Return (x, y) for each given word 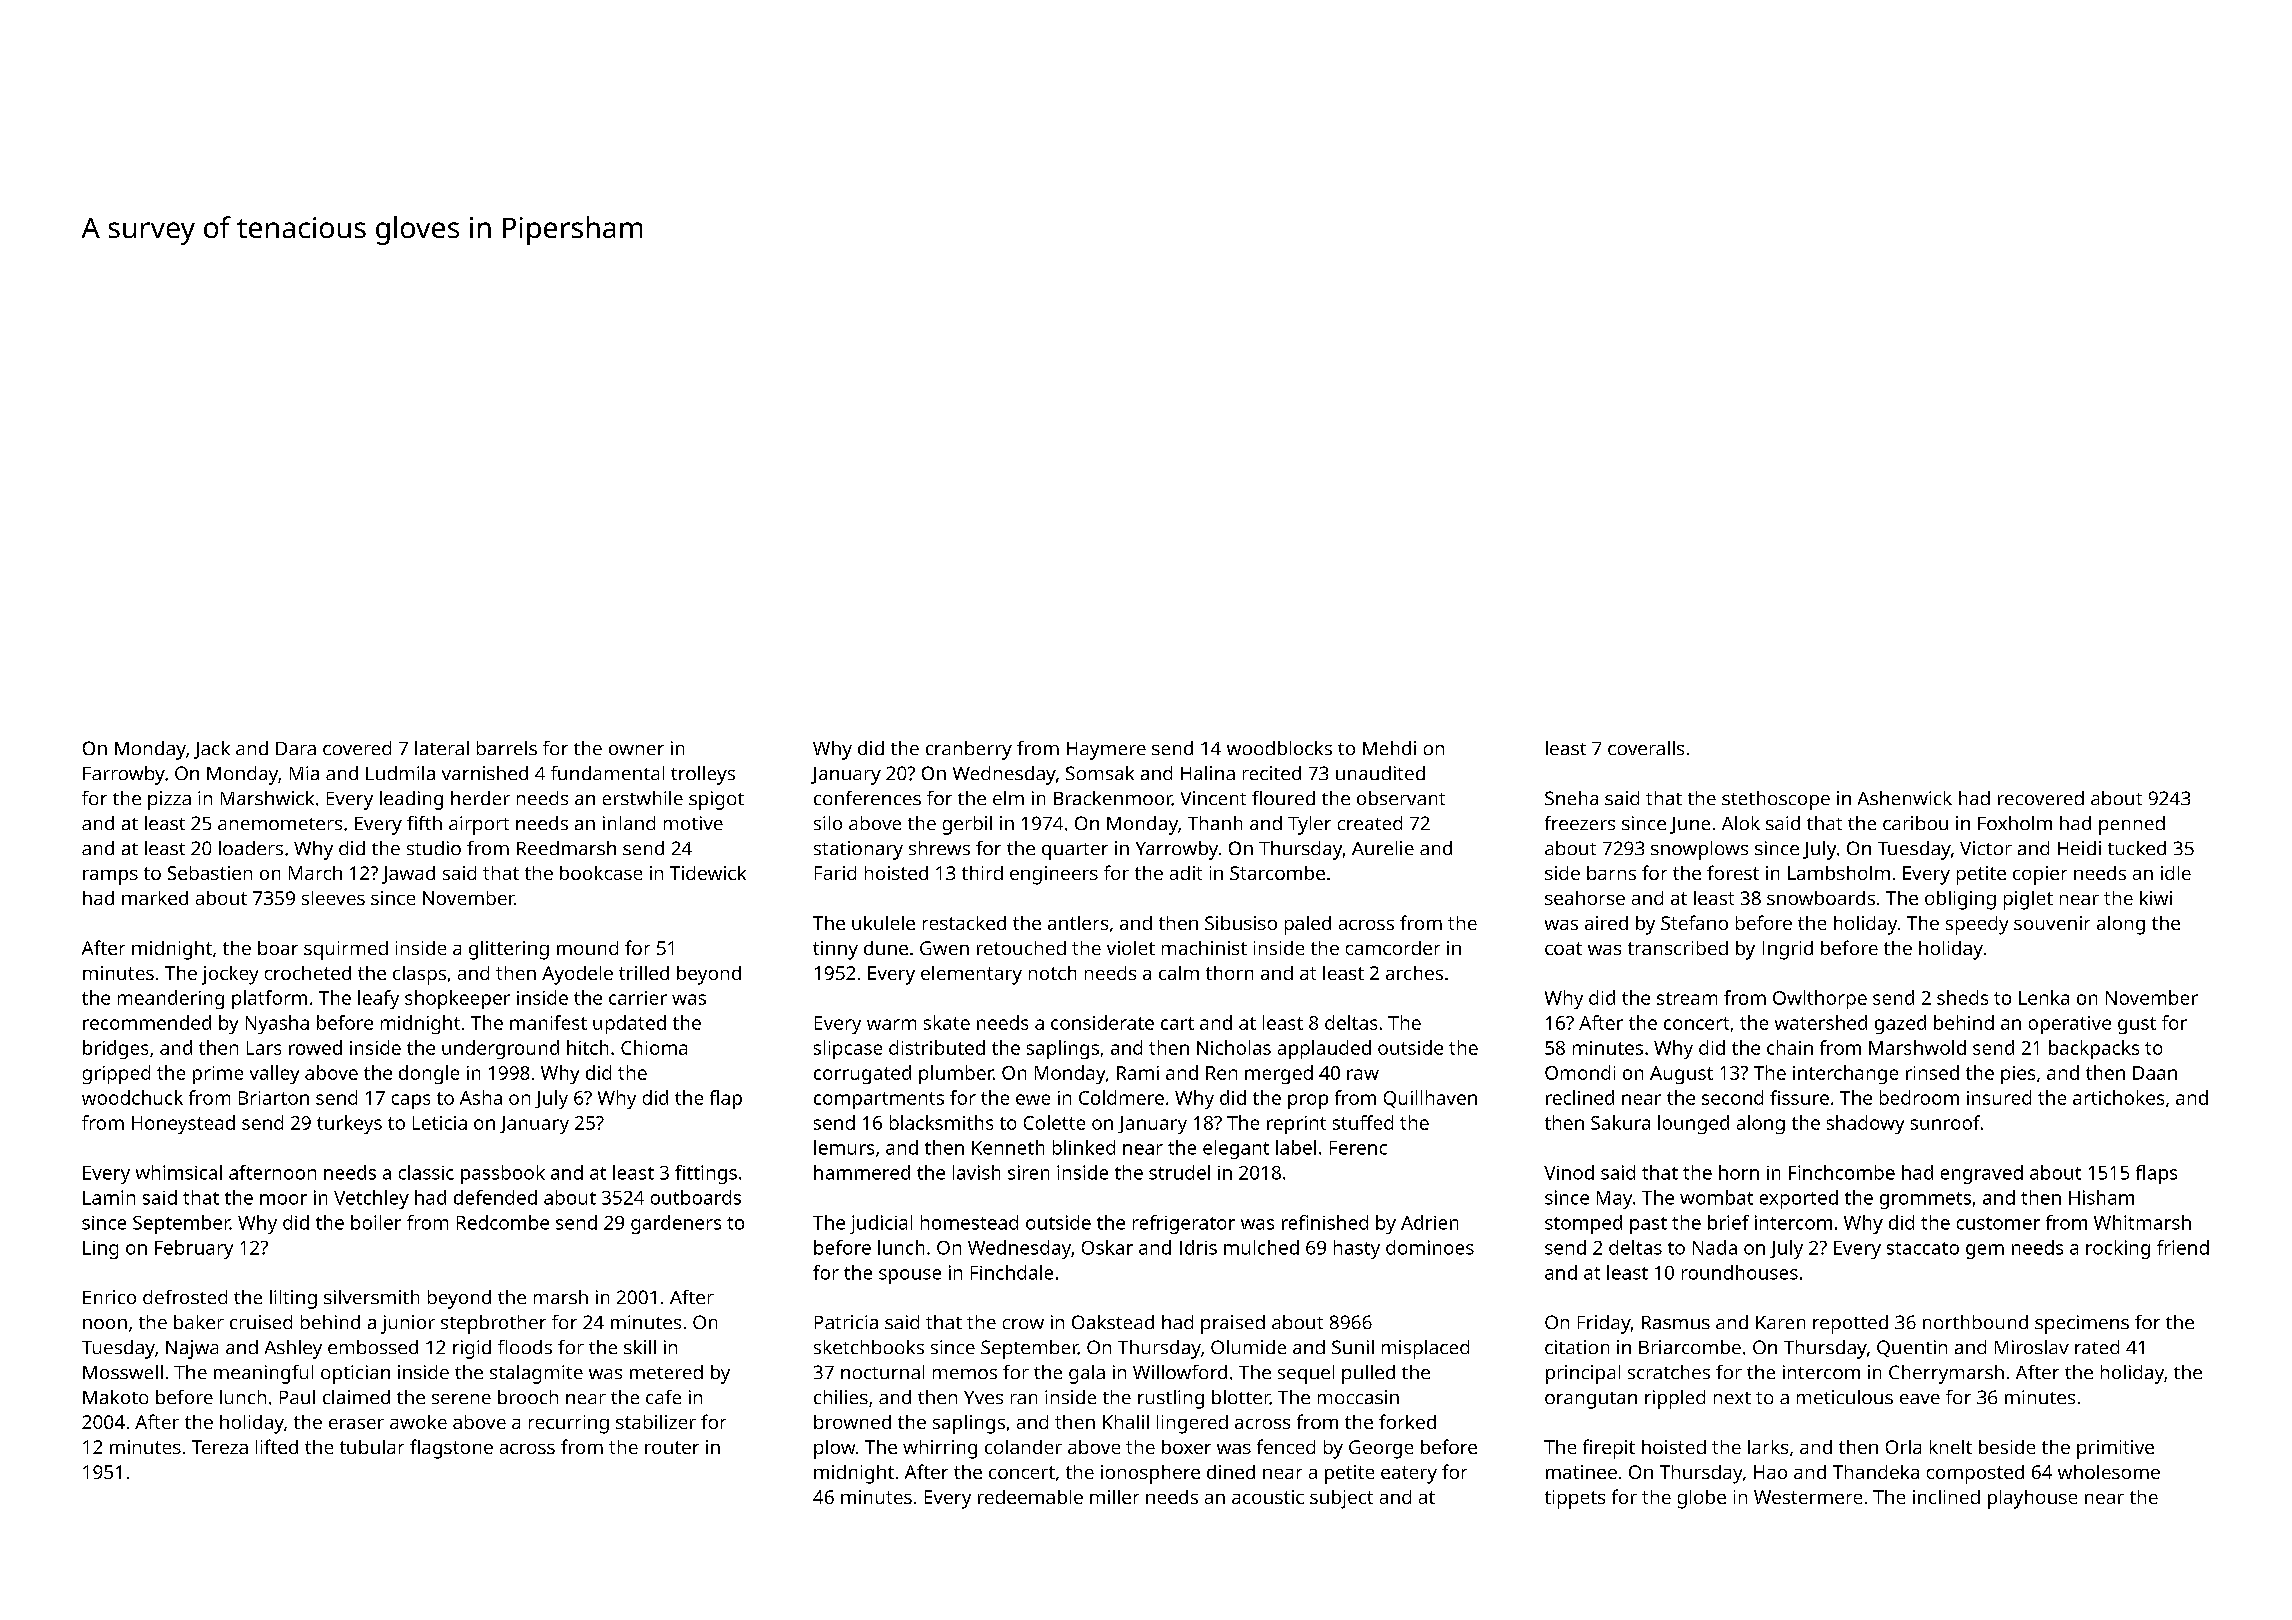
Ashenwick (1905, 798)
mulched (1261, 1247)
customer (1998, 1223)
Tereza (220, 1447)
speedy (1977, 925)
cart (1177, 1023)
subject (1341, 1499)
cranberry (969, 750)
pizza (169, 800)
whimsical (179, 1172)
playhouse (2032, 1499)
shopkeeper (457, 999)
